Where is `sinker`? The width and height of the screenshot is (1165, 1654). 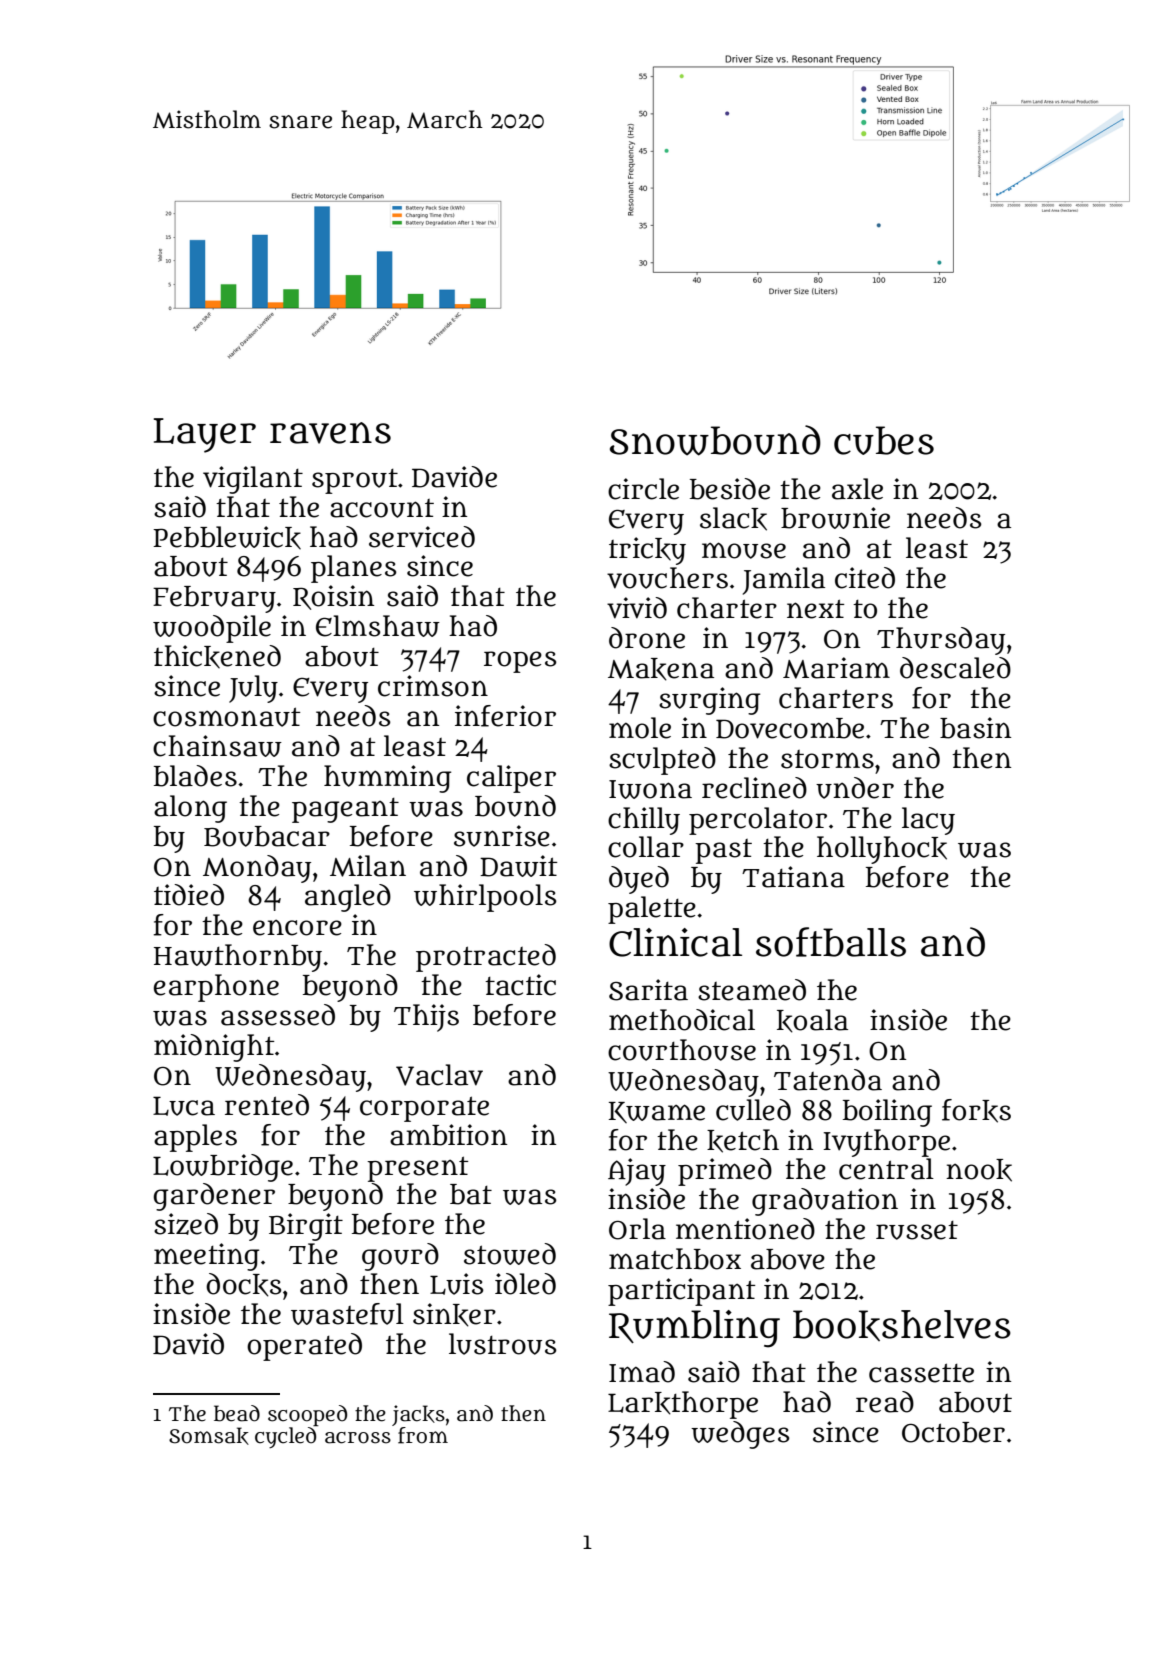
sinker is located at coordinates (454, 1315).
